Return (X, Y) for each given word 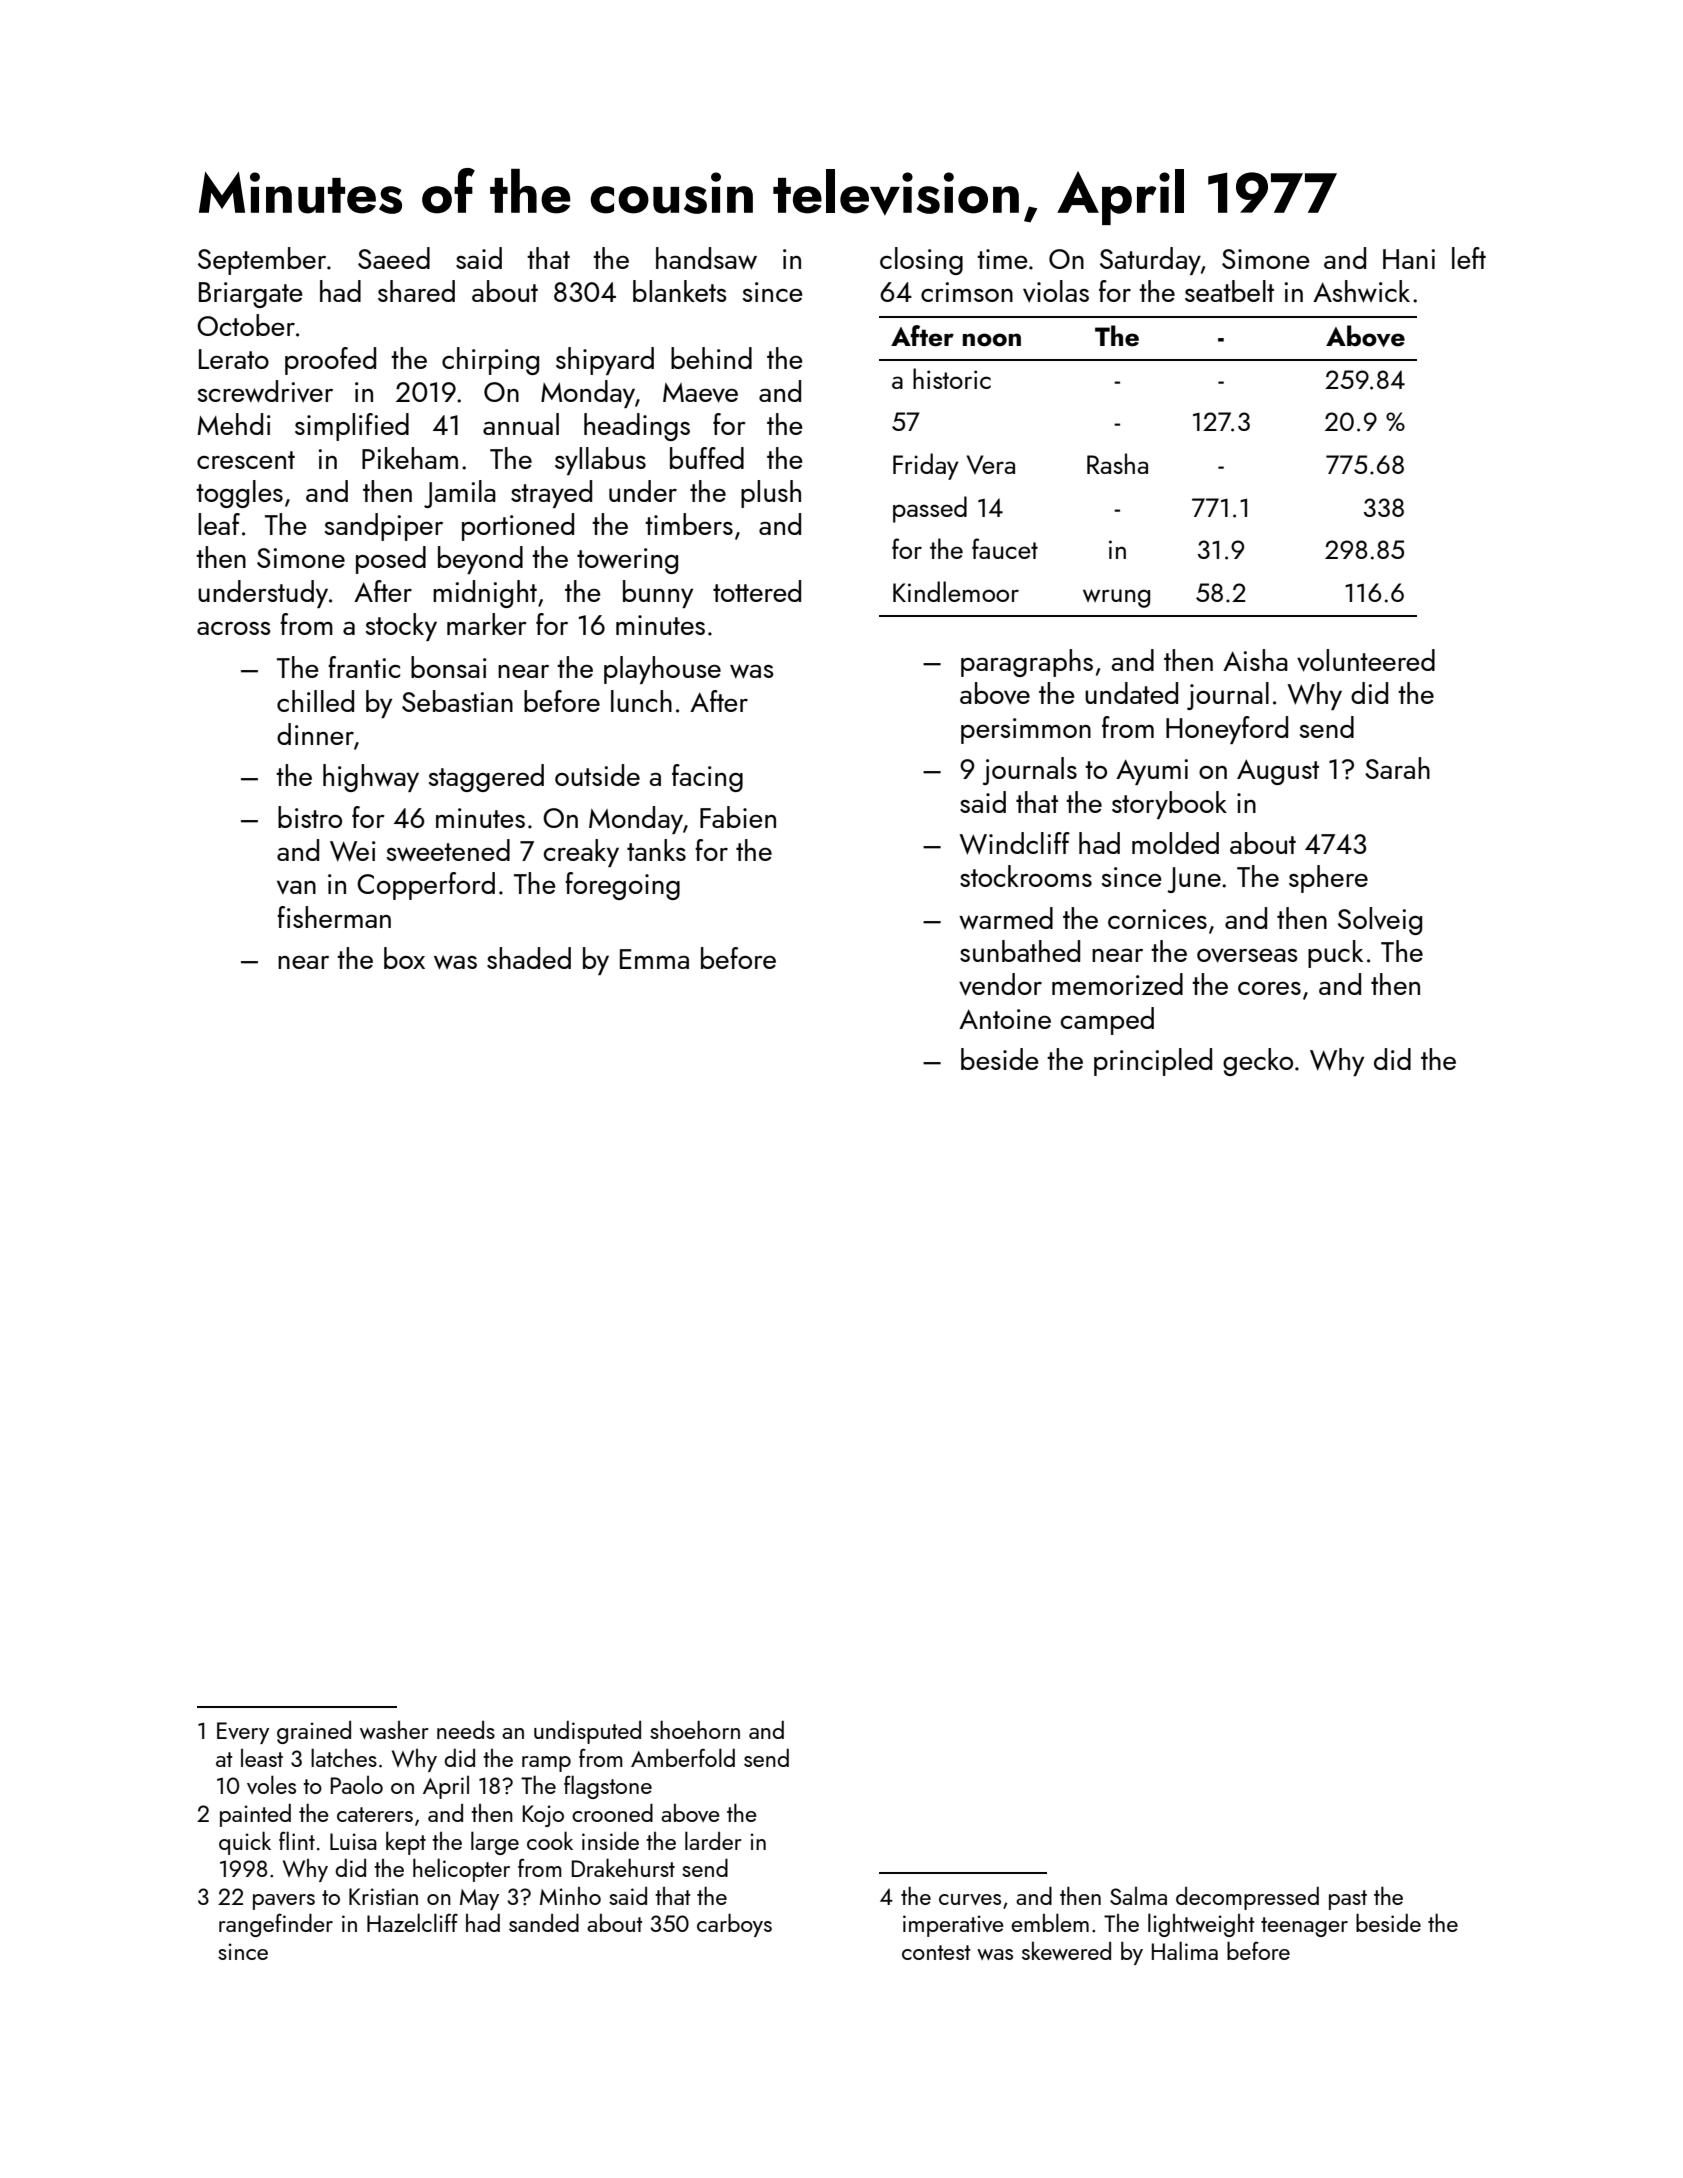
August (1278, 772)
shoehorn (695, 1730)
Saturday (1150, 261)
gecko (1258, 1062)
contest (936, 1952)
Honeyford (1227, 730)
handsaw (706, 258)
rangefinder (276, 1925)
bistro (310, 817)
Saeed (394, 258)
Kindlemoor (956, 591)
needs (466, 1730)
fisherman (334, 917)
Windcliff (1014, 843)
